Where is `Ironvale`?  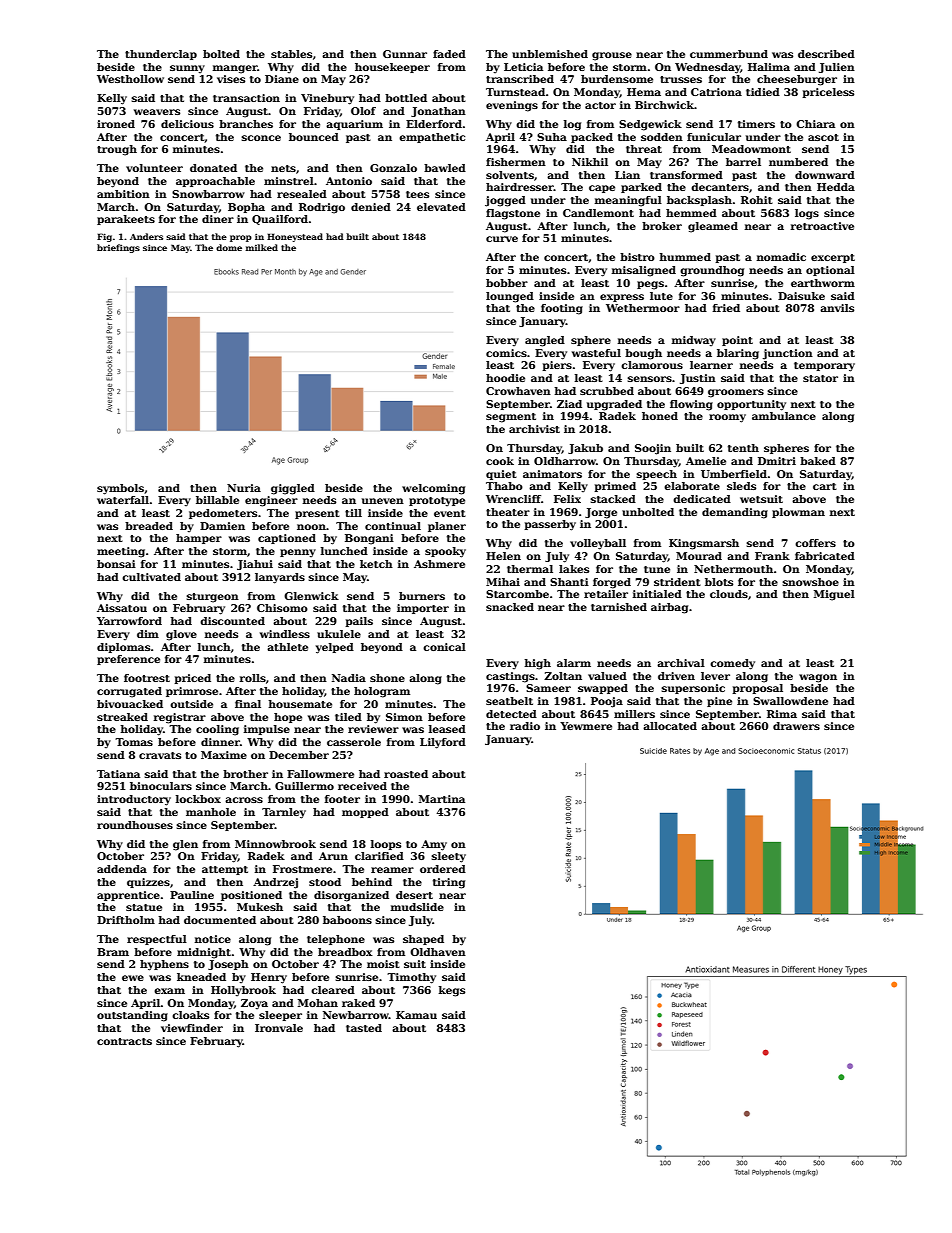 Ironvale is located at coordinates (279, 1028).
